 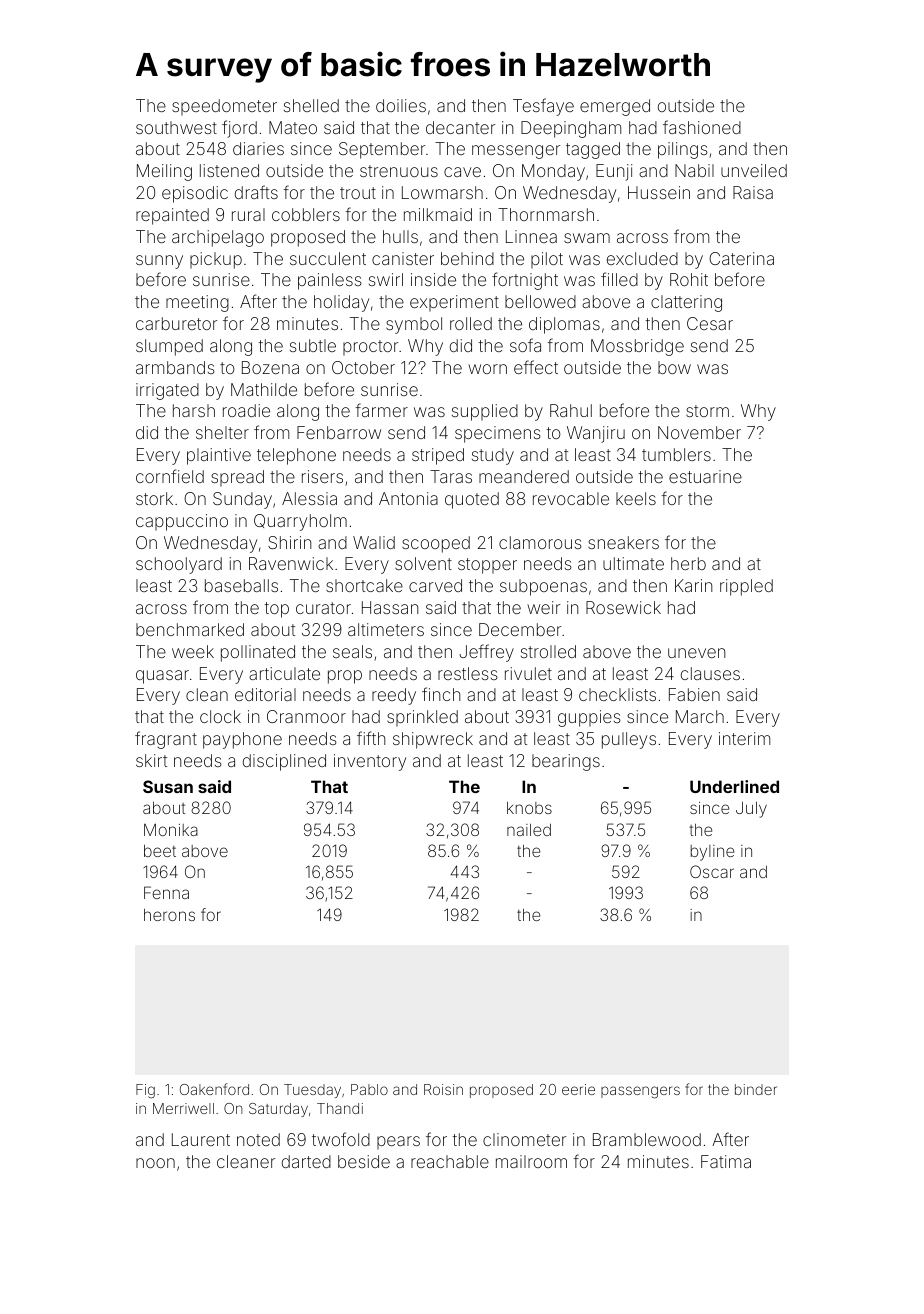 I want to click on Mateo, so click(x=293, y=127).
